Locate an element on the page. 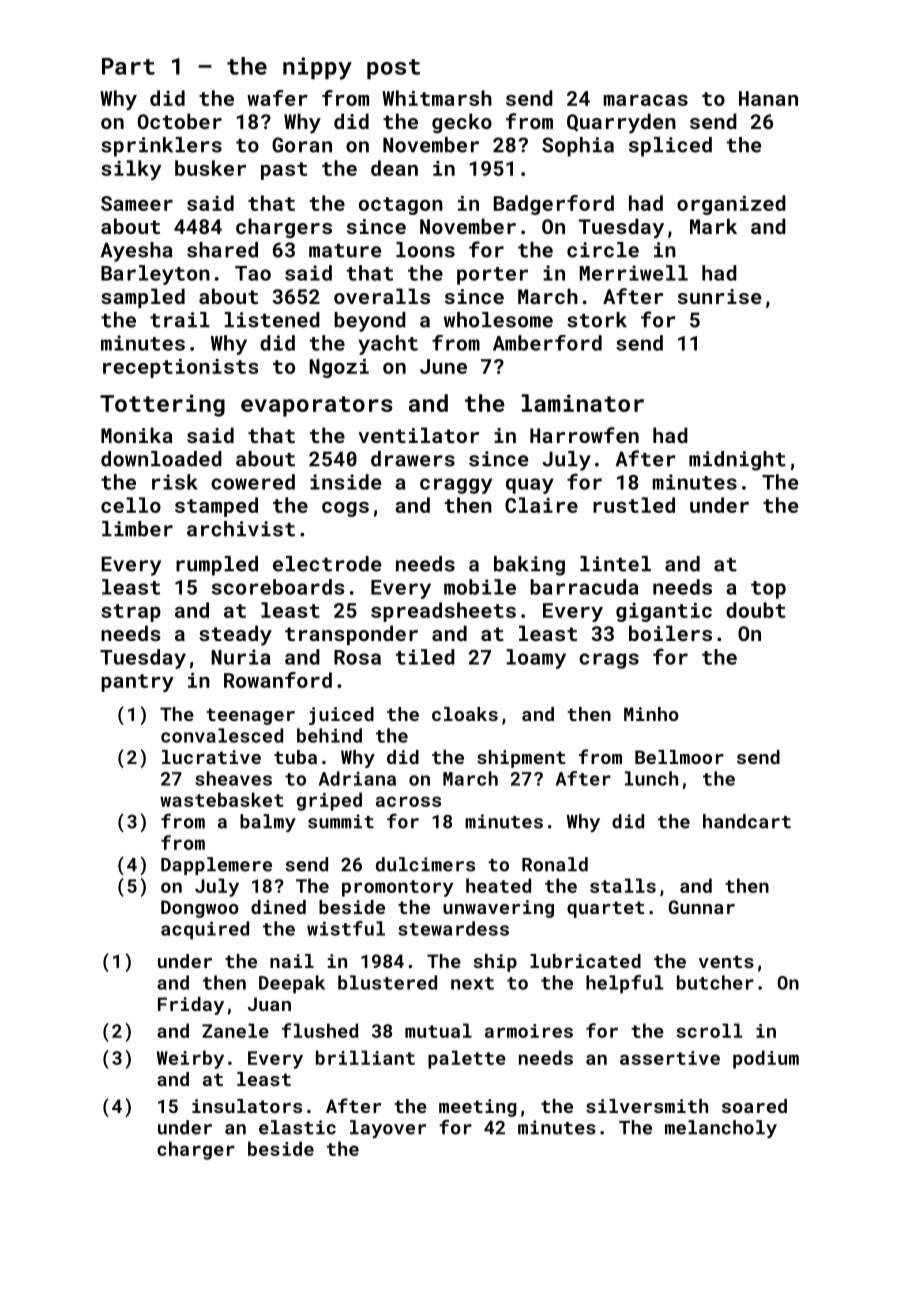 The height and width of the page is (1316, 908). cogs is located at coordinates (345, 509).
